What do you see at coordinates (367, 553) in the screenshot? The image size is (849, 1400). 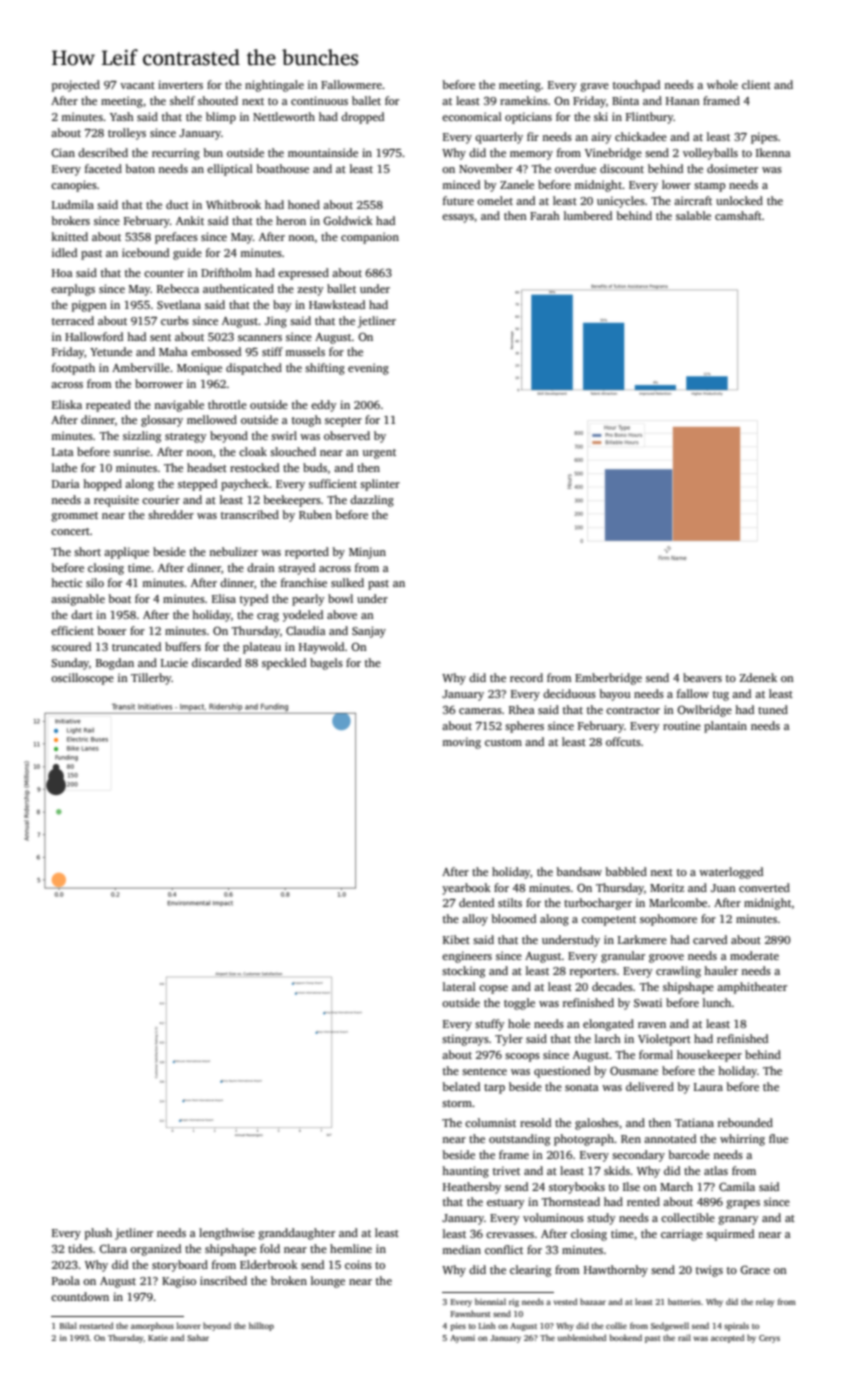 I see `Minjun` at bounding box center [367, 553].
